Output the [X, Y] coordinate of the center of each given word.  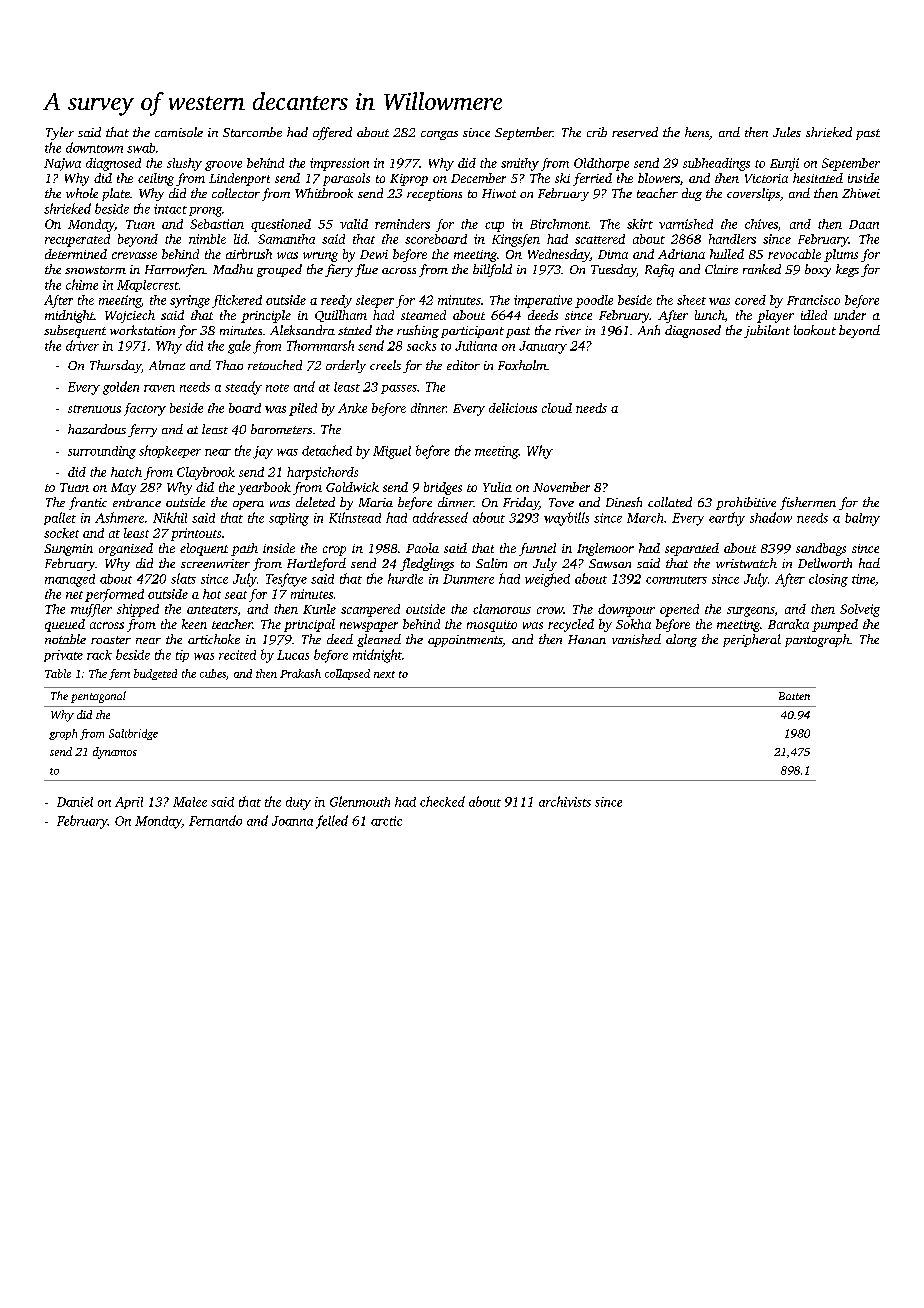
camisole [179, 132]
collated [670, 502]
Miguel [392, 452]
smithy [520, 164]
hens [697, 132]
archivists [565, 801]
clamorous [502, 609]
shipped [138, 610]
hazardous [97, 429]
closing [828, 580]
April [129, 803]
